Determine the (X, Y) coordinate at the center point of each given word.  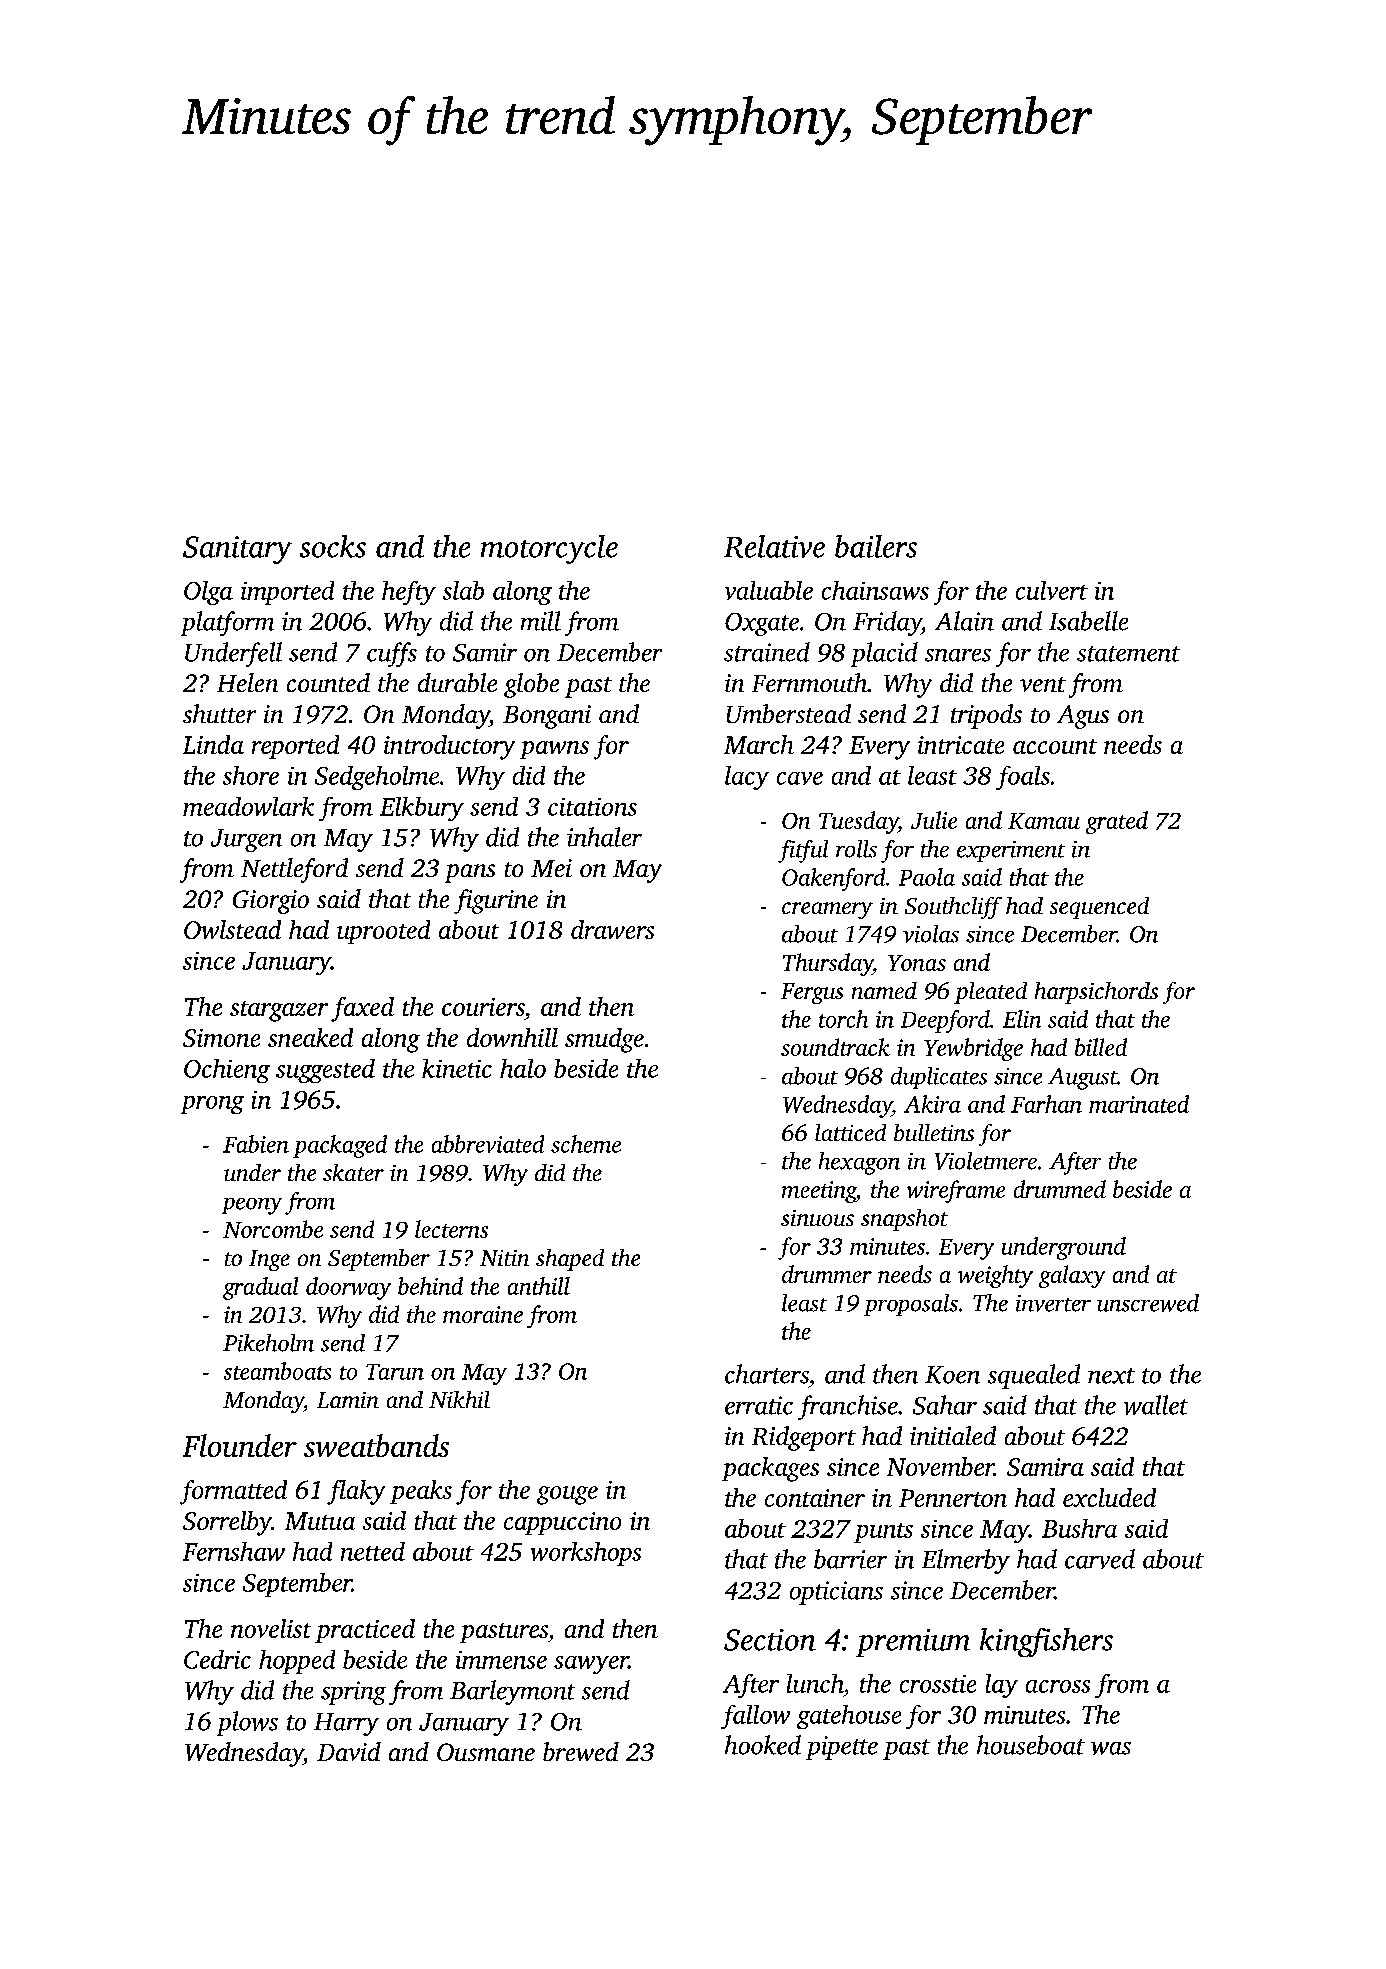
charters (767, 1374)
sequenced (1099, 908)
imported (287, 593)
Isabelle (1088, 621)
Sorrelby (227, 1523)
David (349, 1751)
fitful (803, 851)
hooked (763, 1745)
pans (470, 873)
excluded (1109, 1497)
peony (252, 1206)
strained (767, 652)
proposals (911, 1305)
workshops (586, 1554)
